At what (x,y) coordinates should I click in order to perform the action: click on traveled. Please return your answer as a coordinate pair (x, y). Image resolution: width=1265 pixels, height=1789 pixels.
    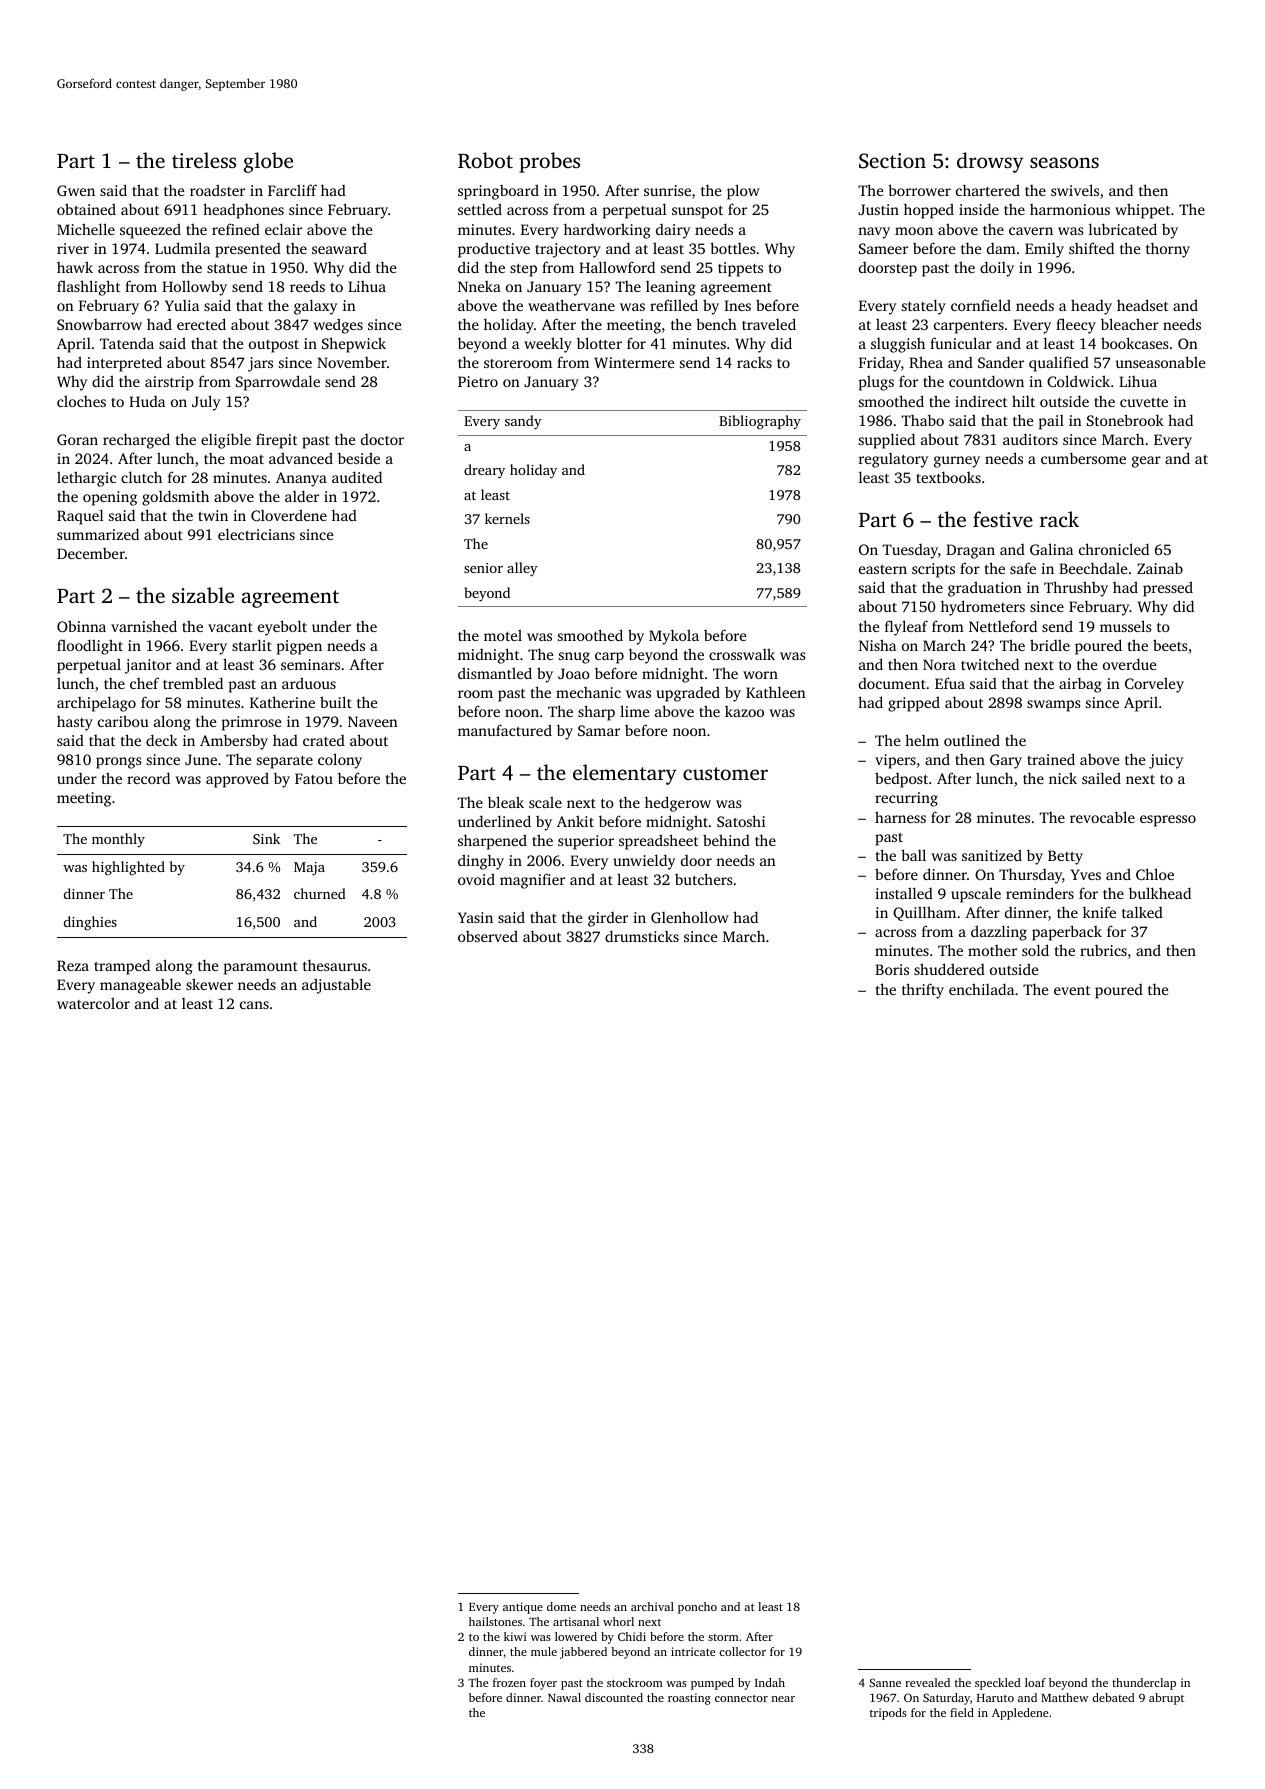
    Looking at the image, I should click on (769, 324).
